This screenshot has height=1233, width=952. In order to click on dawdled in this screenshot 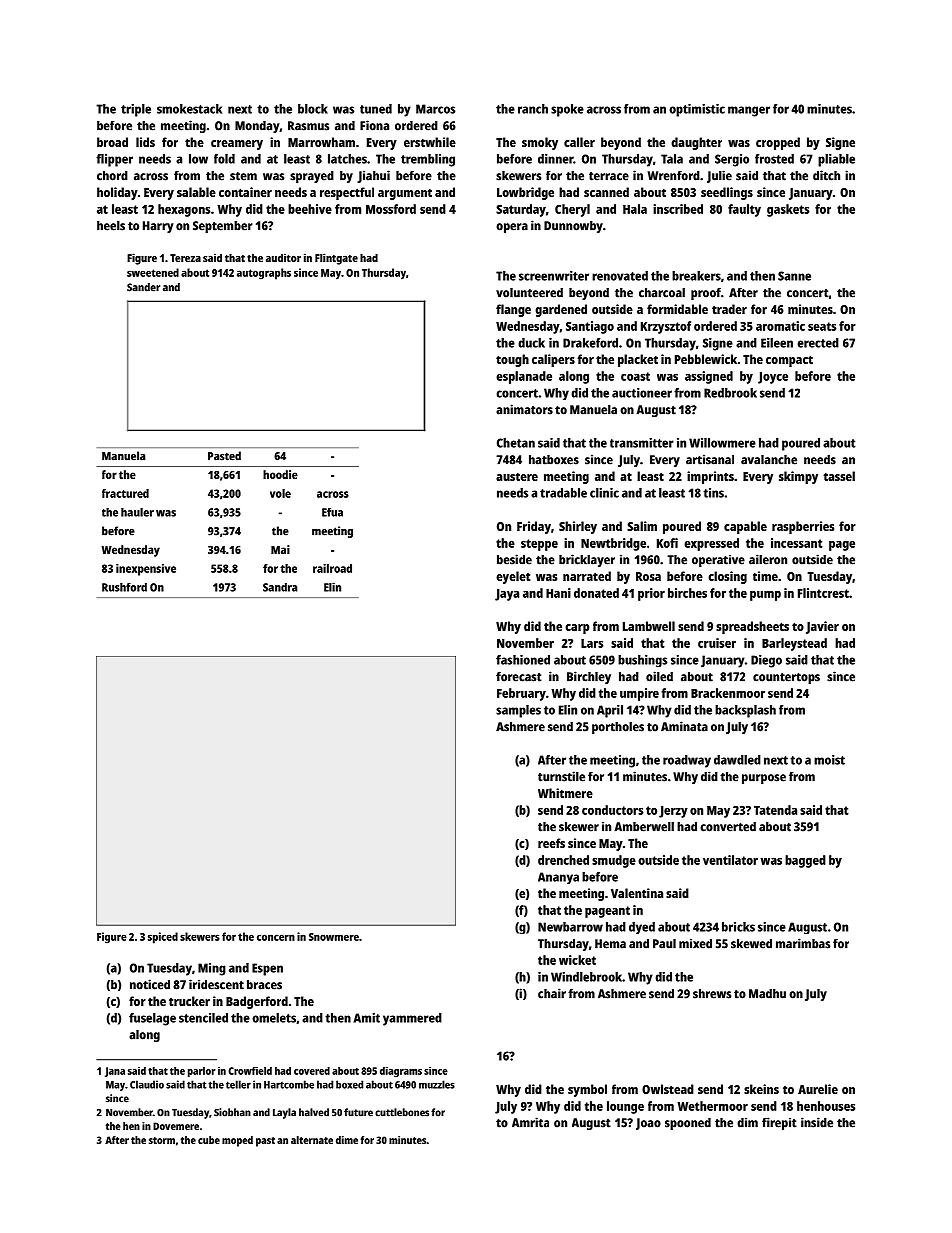, I will do `click(737, 760)`.
